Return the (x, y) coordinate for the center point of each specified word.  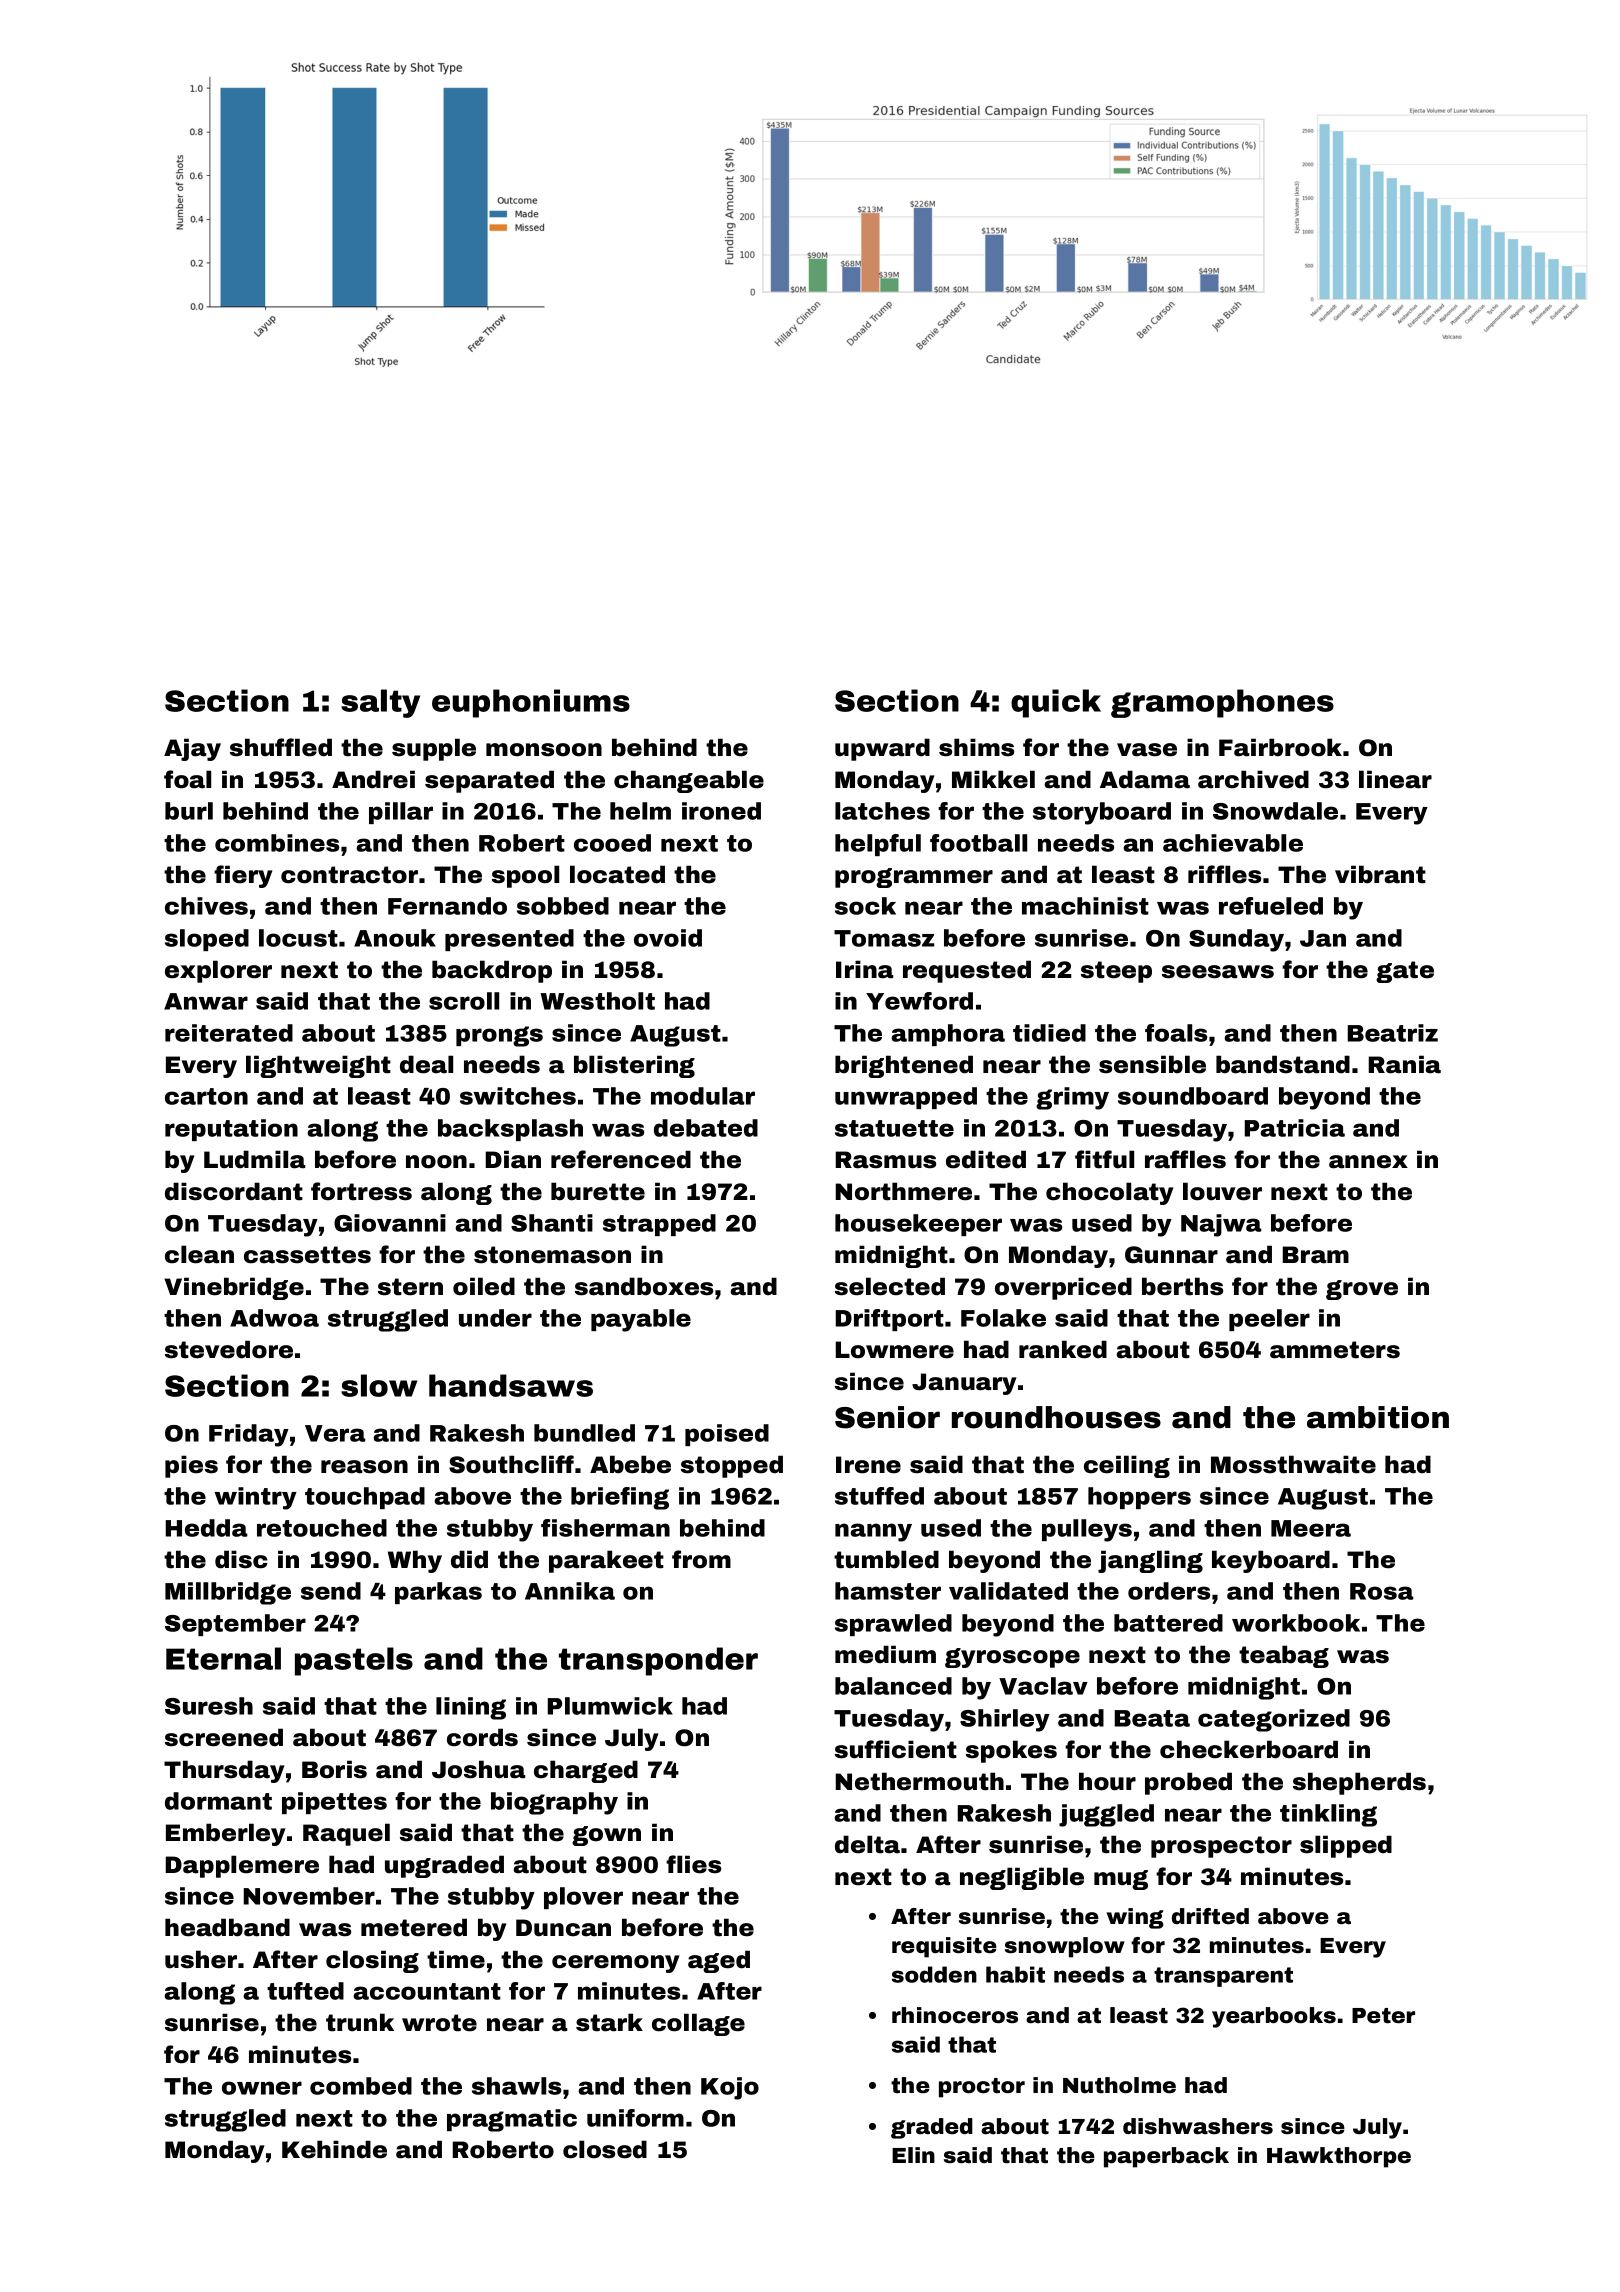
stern (410, 1287)
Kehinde (334, 2149)
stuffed (879, 1496)
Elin (913, 2155)
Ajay (192, 749)
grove (1362, 1290)
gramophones (1222, 703)
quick (1056, 703)
